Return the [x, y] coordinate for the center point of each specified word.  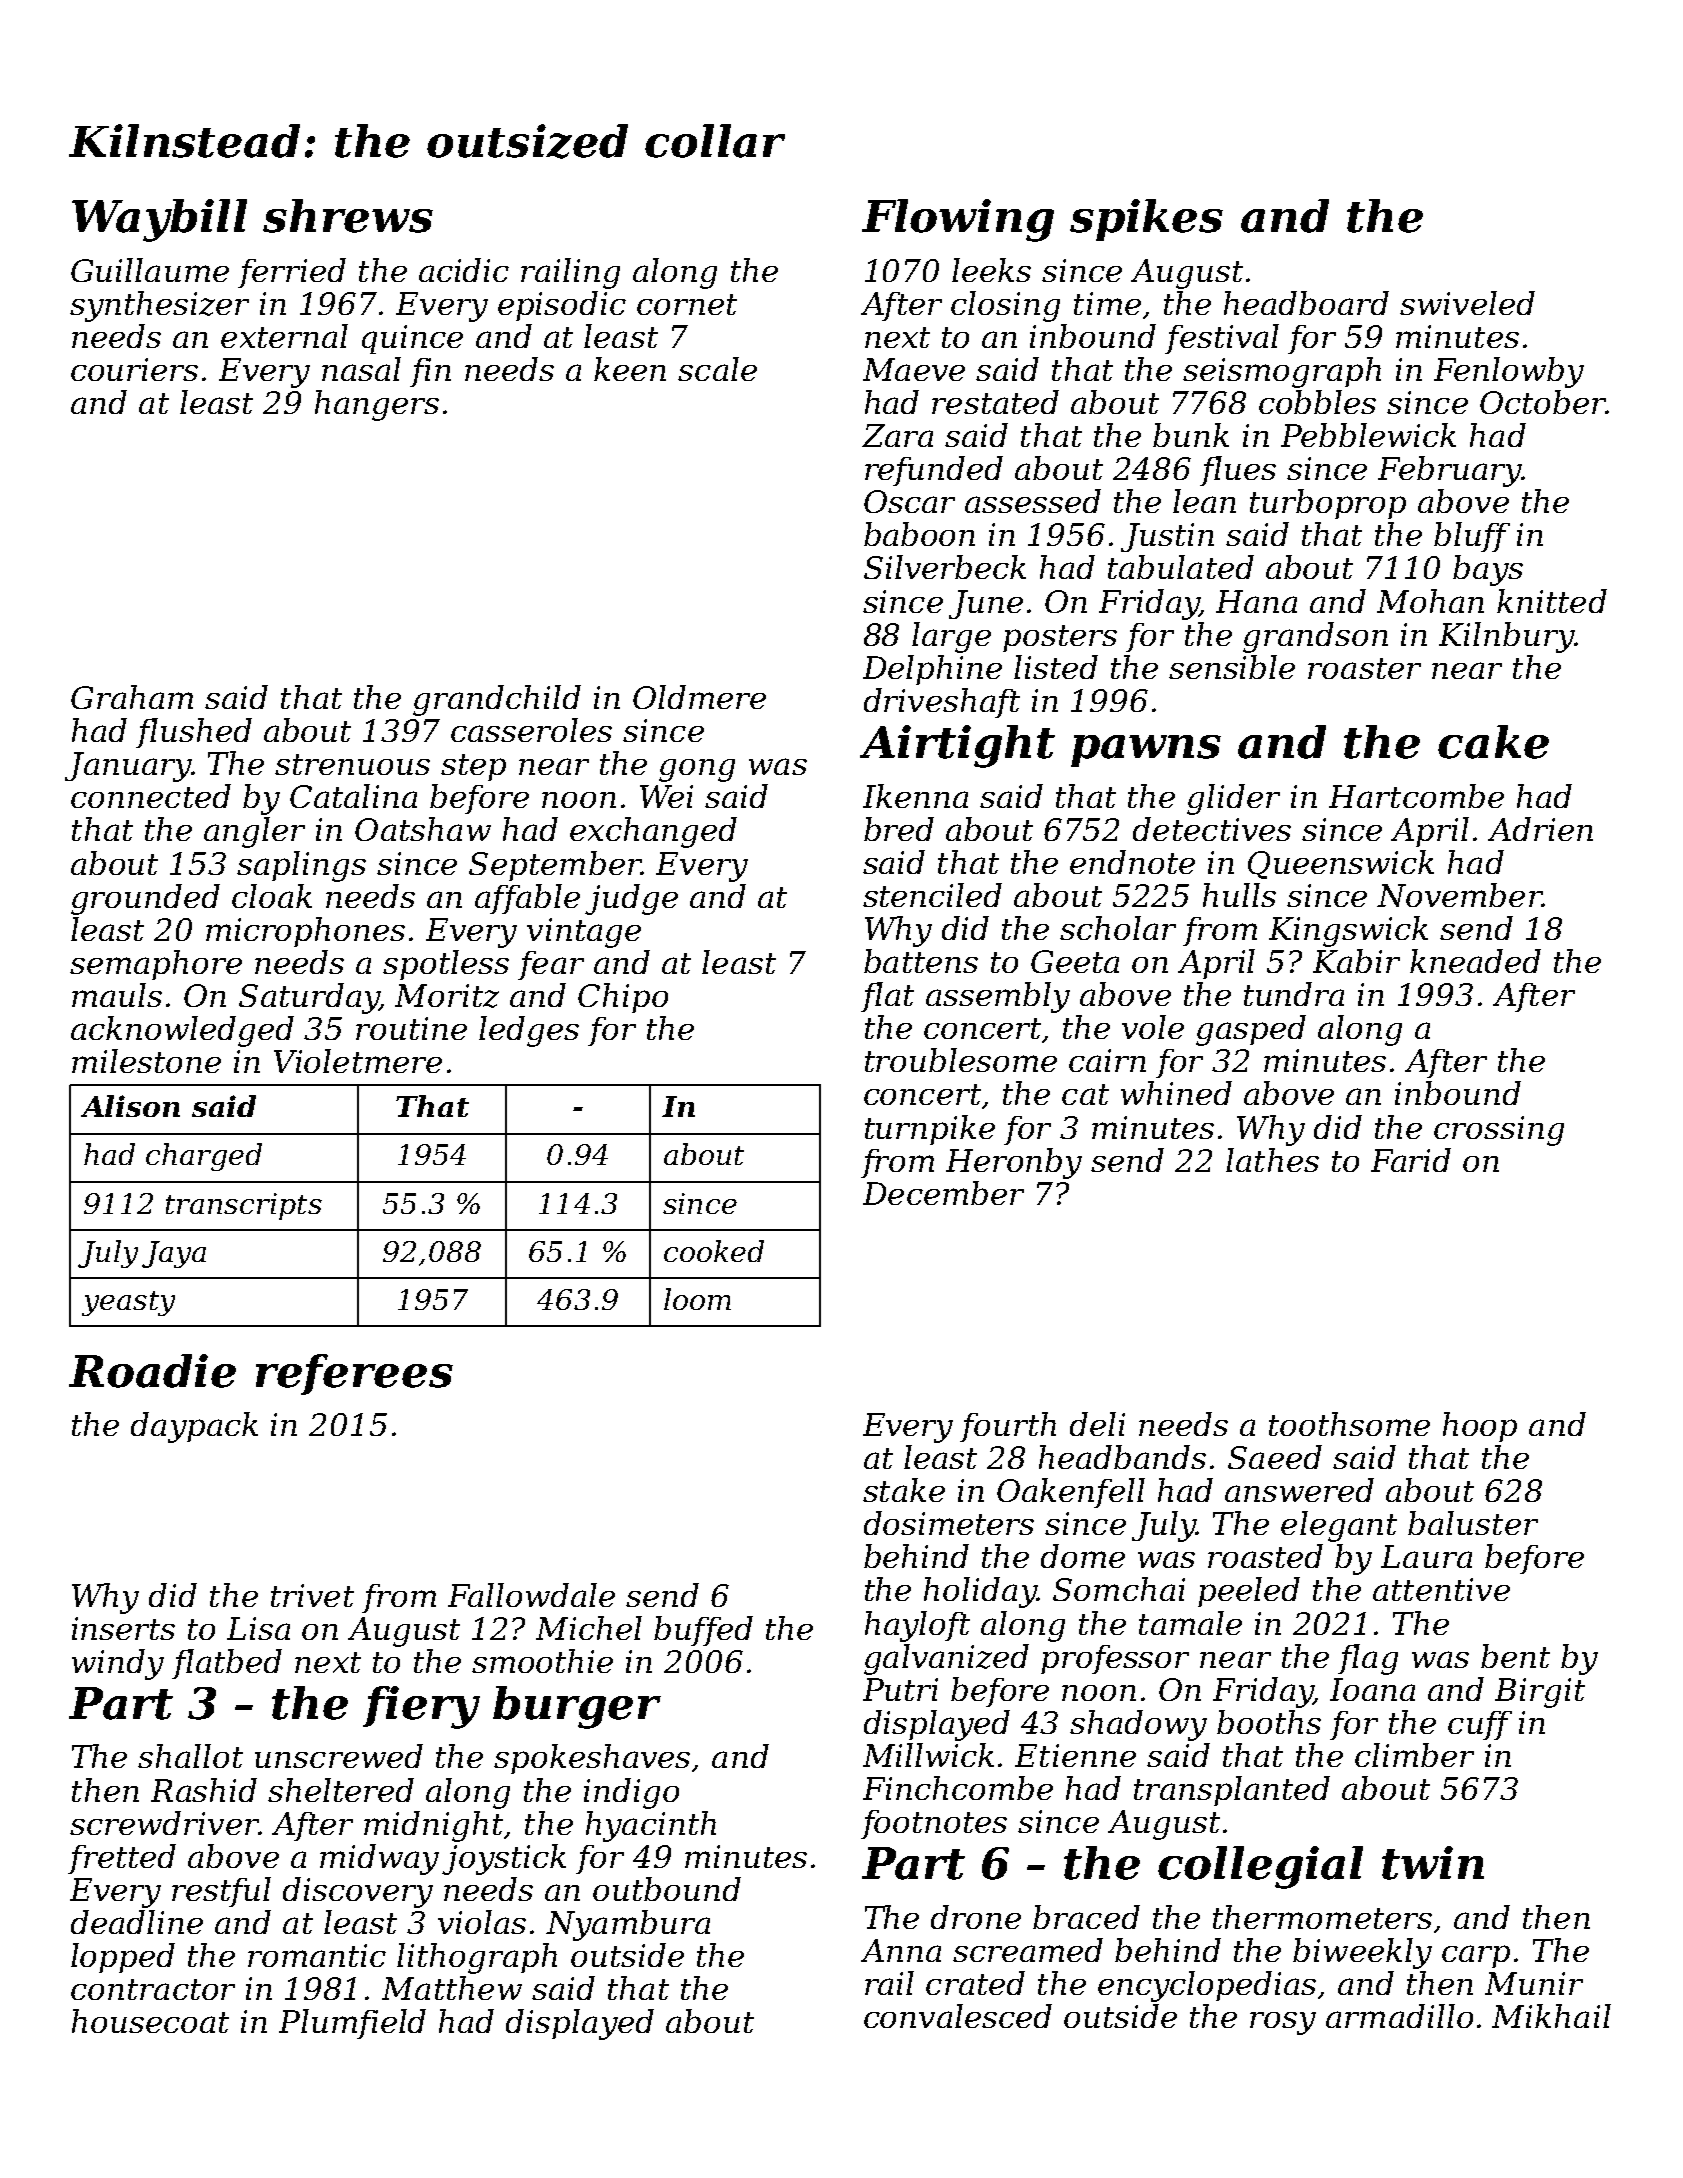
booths [1269, 1722]
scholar [1118, 928]
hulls [1239, 895]
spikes [1146, 220]
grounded [145, 899]
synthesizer [159, 306]
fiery [421, 1707]
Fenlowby [1509, 372]
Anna [901, 1950]
